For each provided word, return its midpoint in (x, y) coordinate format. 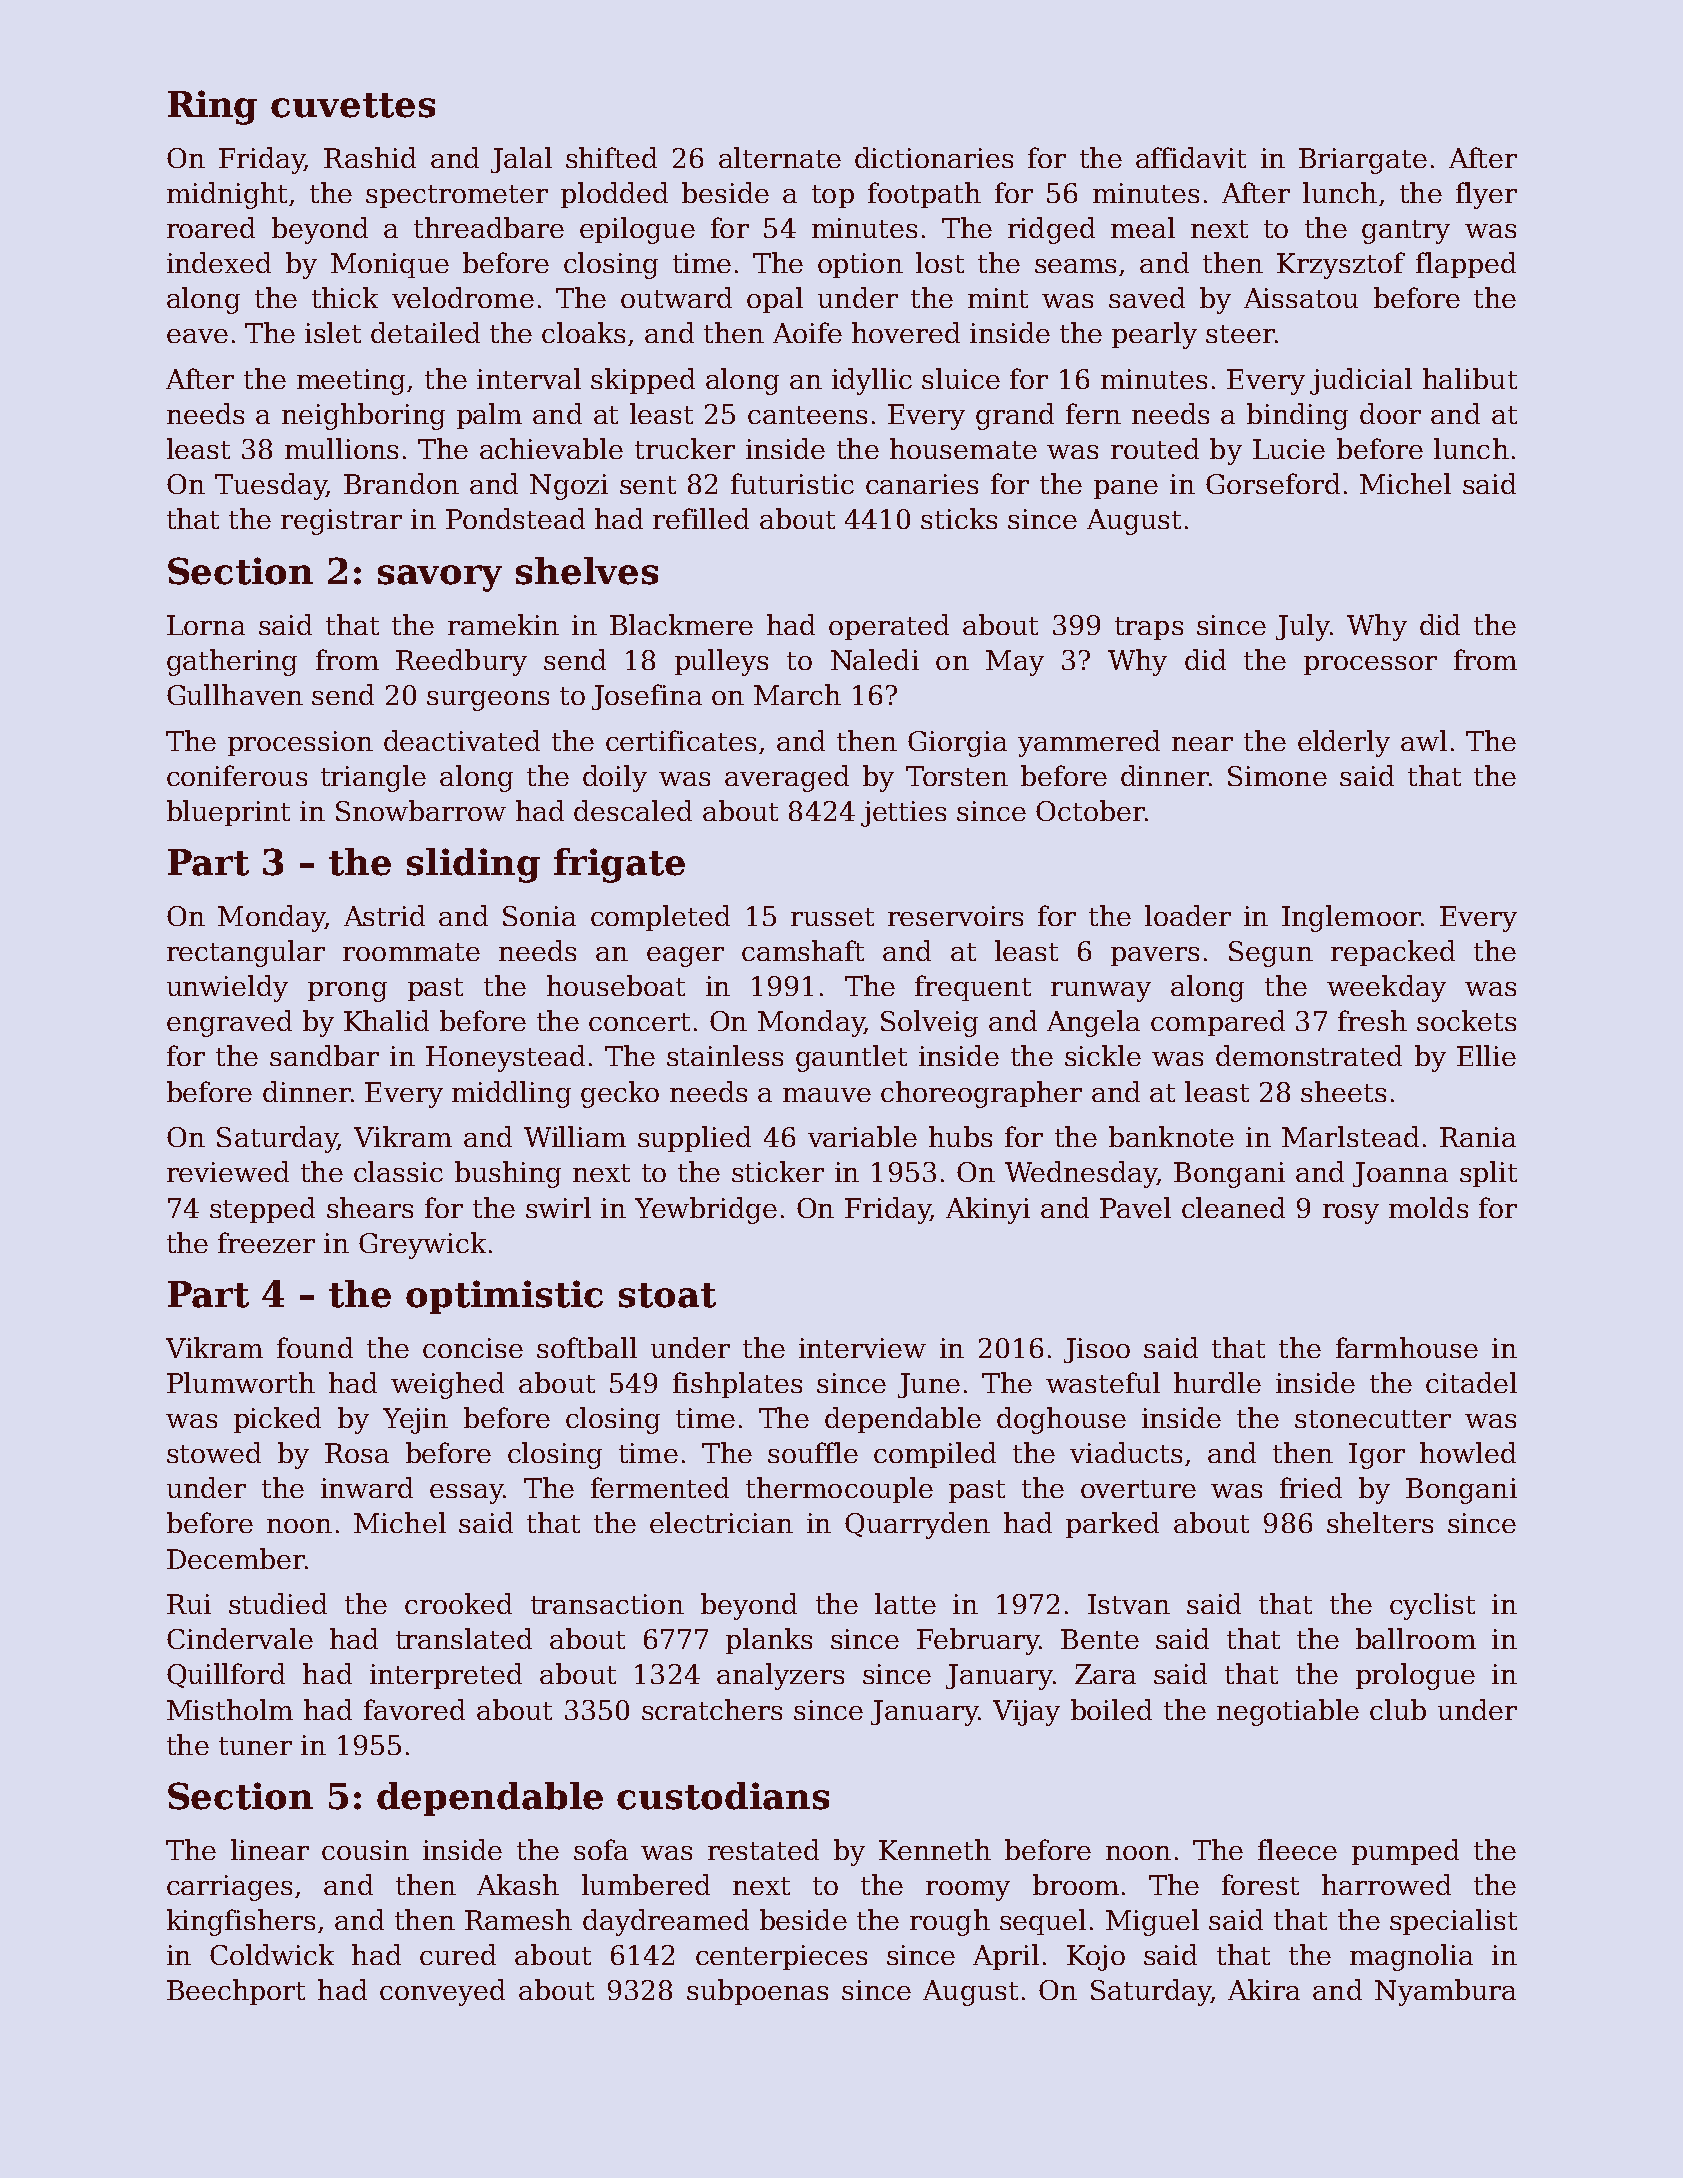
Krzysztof (1341, 265)
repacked (1393, 953)
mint (998, 298)
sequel (1043, 1922)
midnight (227, 195)
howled (1468, 1452)
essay (466, 1494)
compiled (935, 1455)
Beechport (236, 1992)
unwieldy (227, 988)
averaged (787, 778)
